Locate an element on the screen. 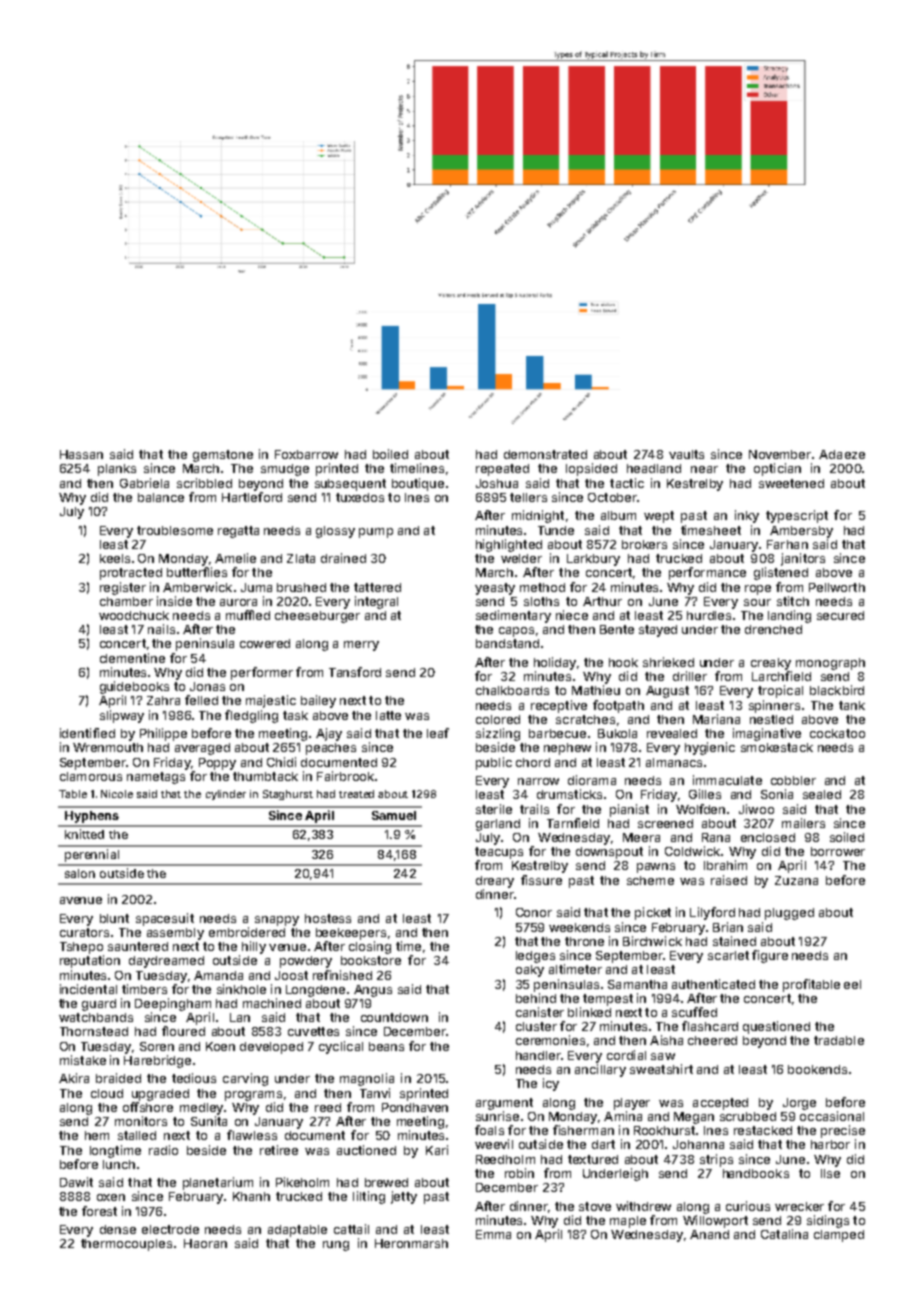 The image size is (924, 1308). holiday is located at coordinates (555, 663).
